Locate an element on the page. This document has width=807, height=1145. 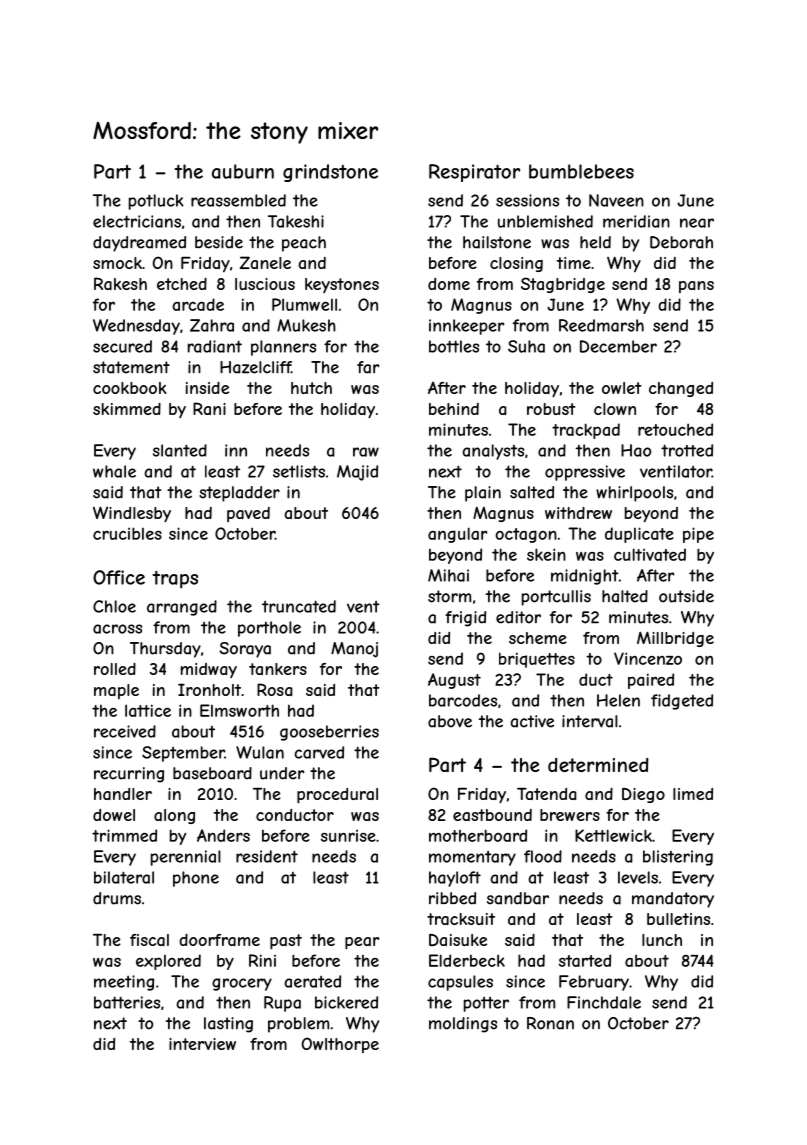
paired is located at coordinates (651, 681).
